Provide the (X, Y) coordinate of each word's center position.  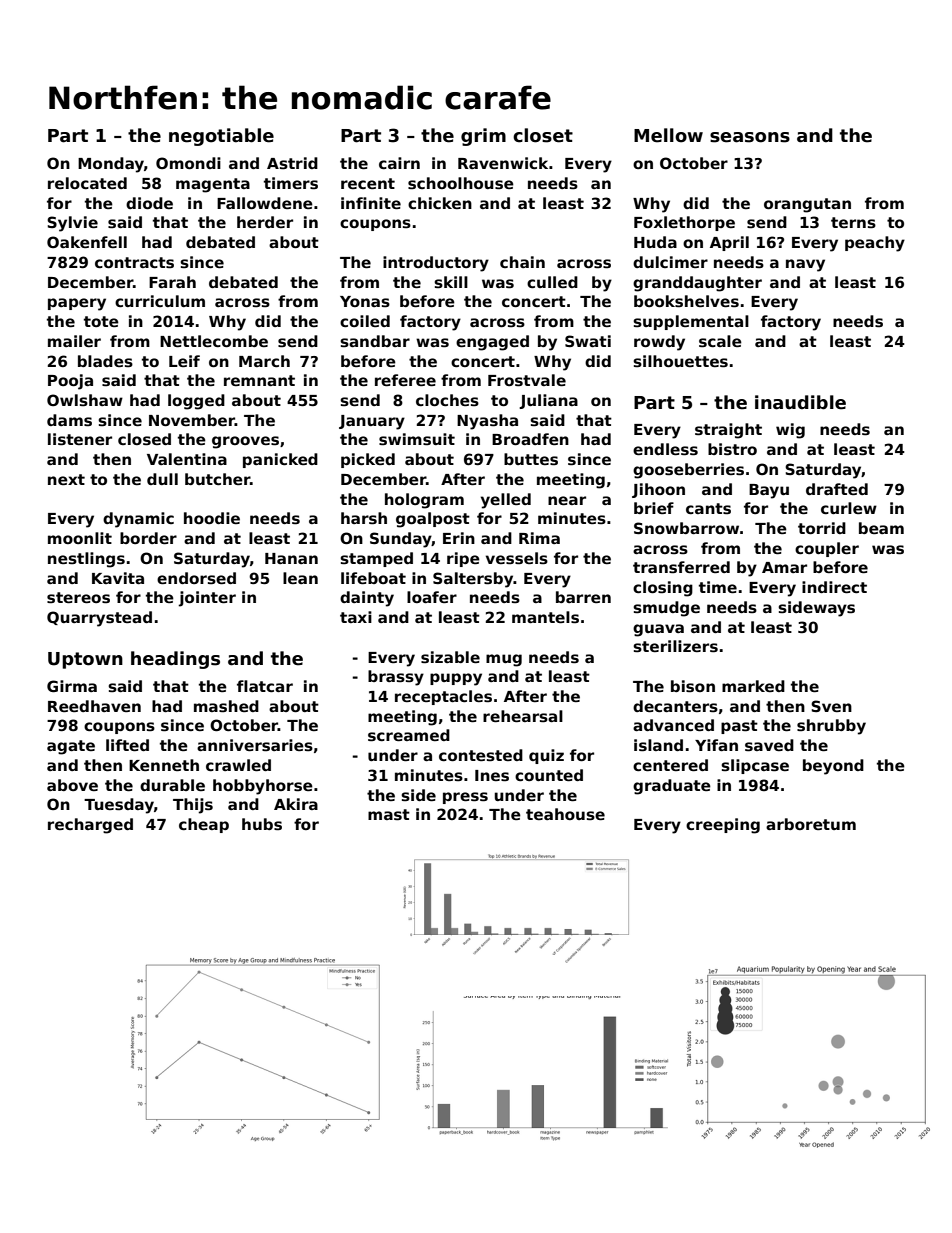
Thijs (193, 806)
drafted (837, 489)
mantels (545, 617)
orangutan (807, 205)
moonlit (80, 538)
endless (665, 449)
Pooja (70, 382)
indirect (834, 587)
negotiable (221, 137)
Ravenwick (503, 163)
